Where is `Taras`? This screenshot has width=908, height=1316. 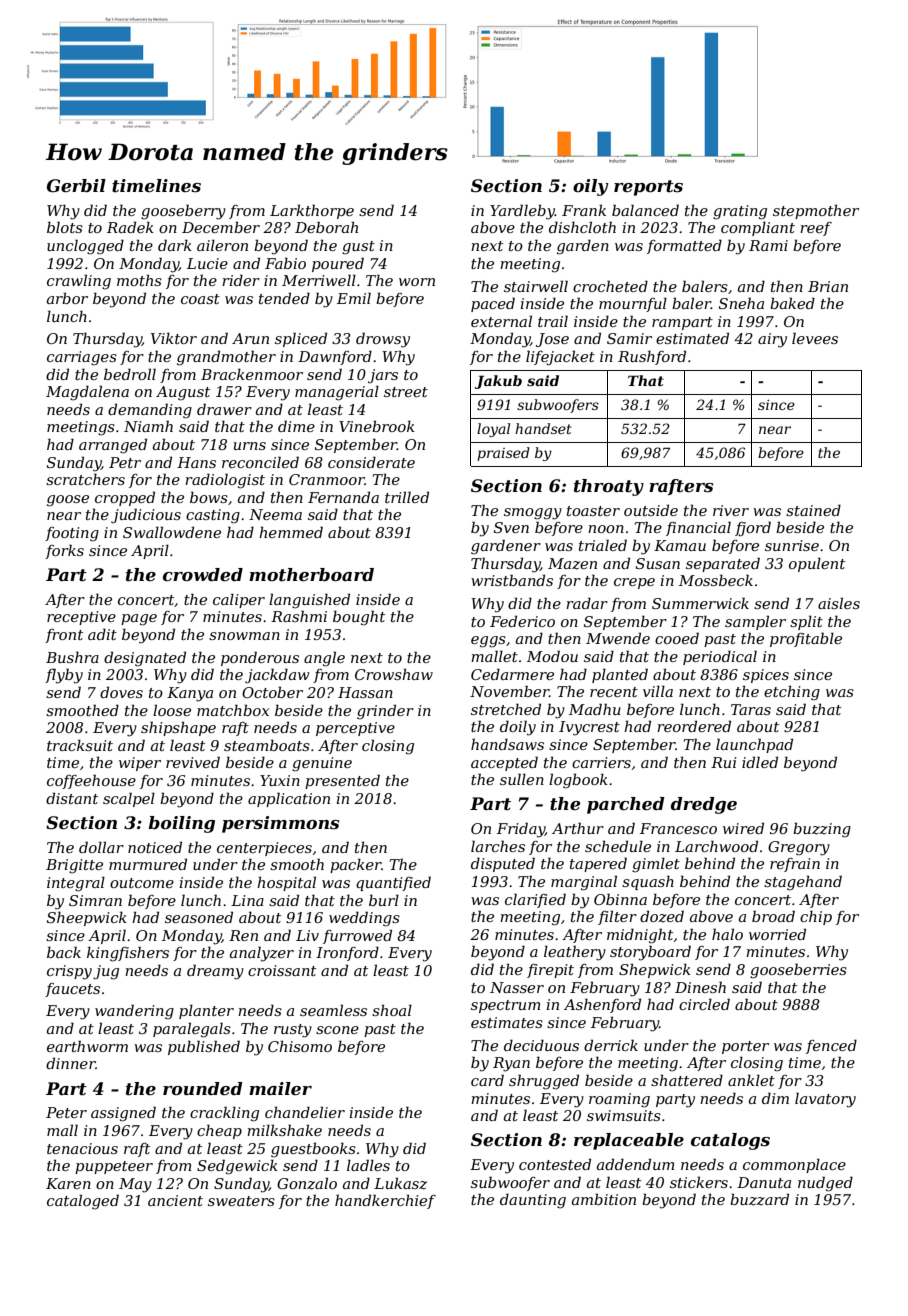 Taras is located at coordinates (751, 709).
